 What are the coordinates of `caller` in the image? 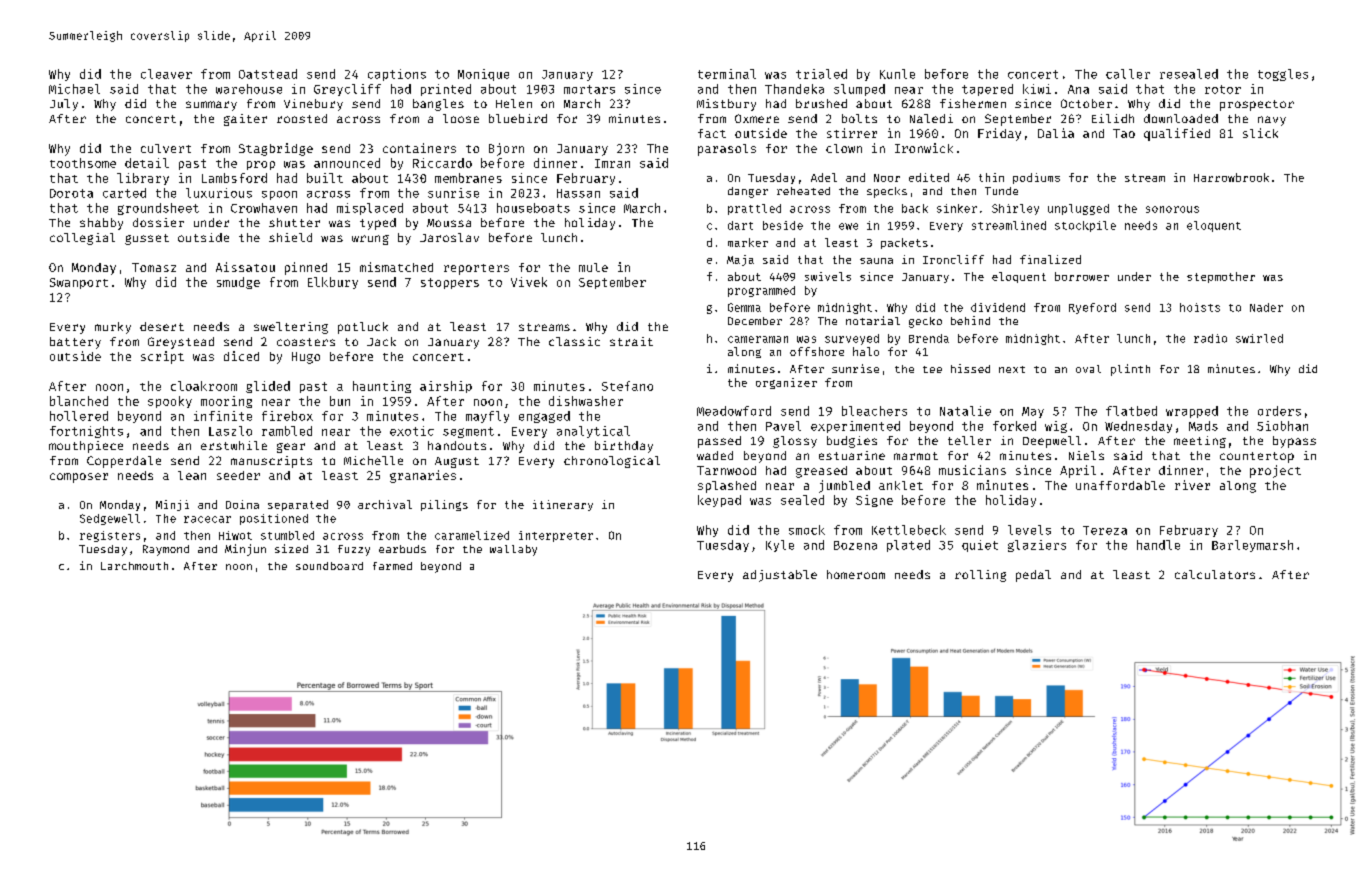 It's located at (1128, 74).
